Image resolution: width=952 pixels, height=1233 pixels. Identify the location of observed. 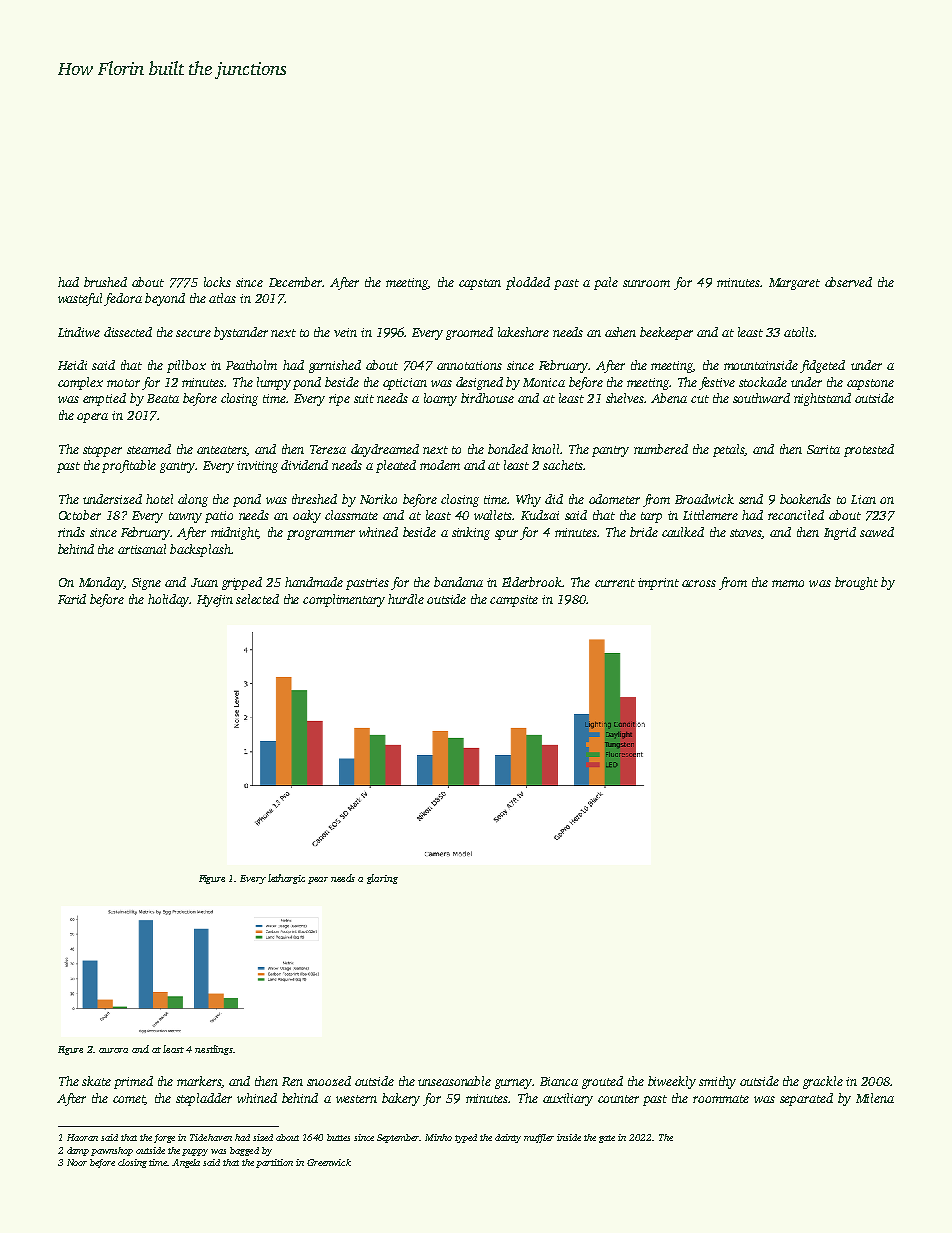
(848, 282).
